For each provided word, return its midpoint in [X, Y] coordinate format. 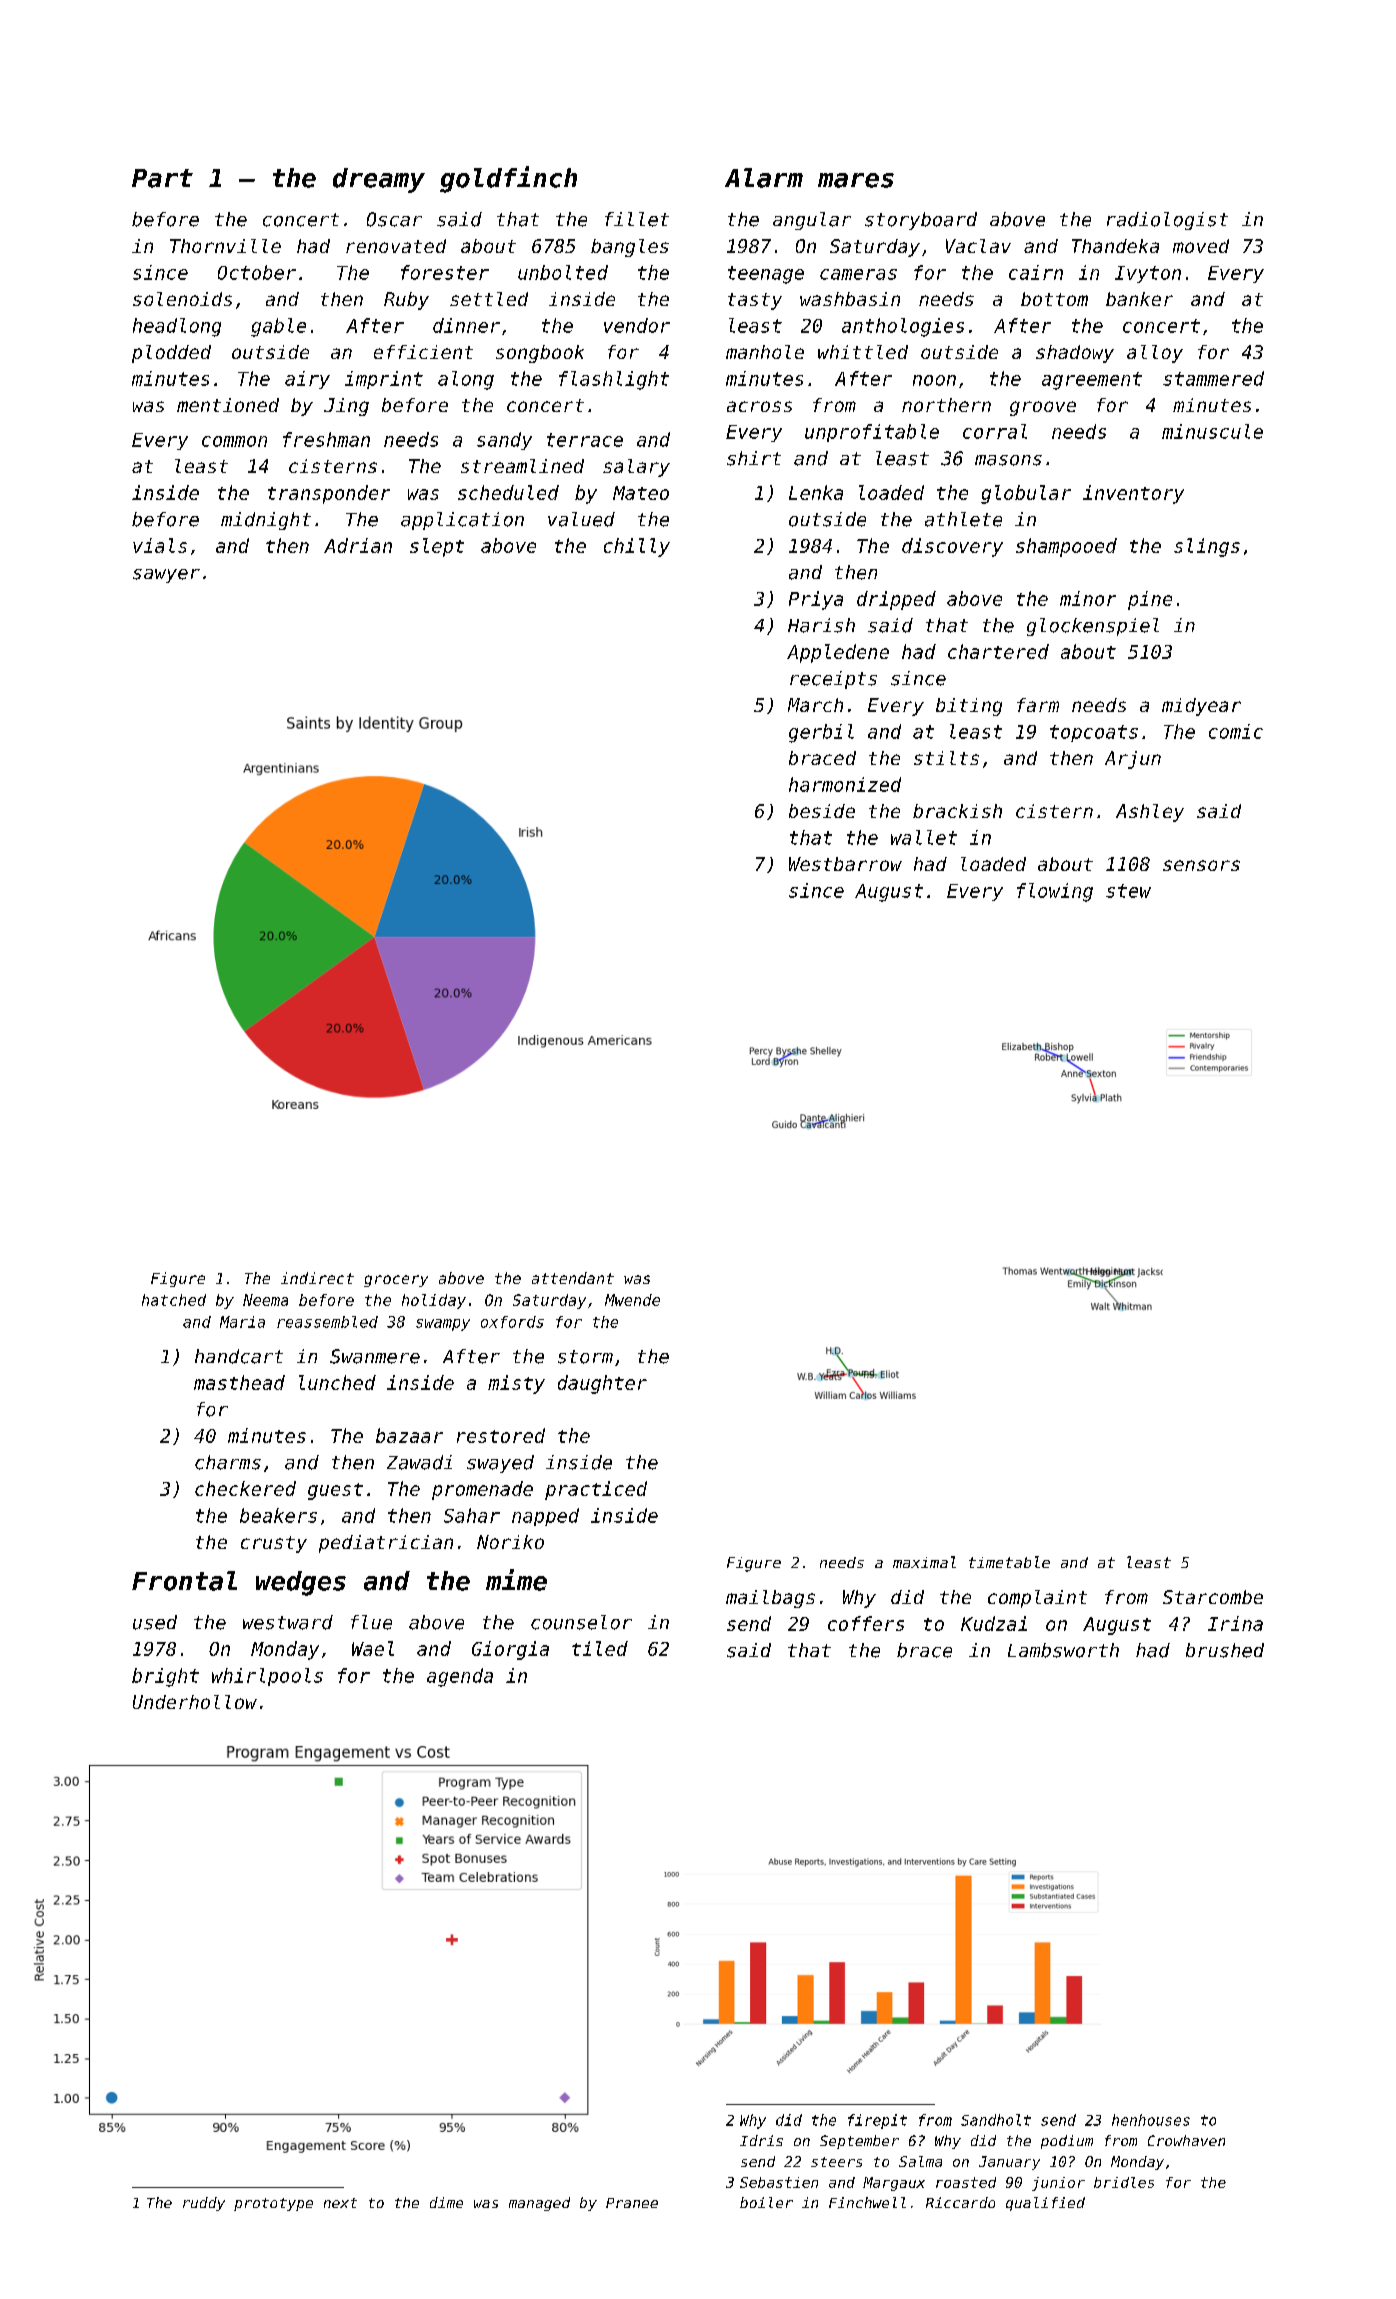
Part [162, 178]
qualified [1045, 2204]
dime [446, 2202]
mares [856, 180]
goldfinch [508, 179]
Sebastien [779, 2182]
